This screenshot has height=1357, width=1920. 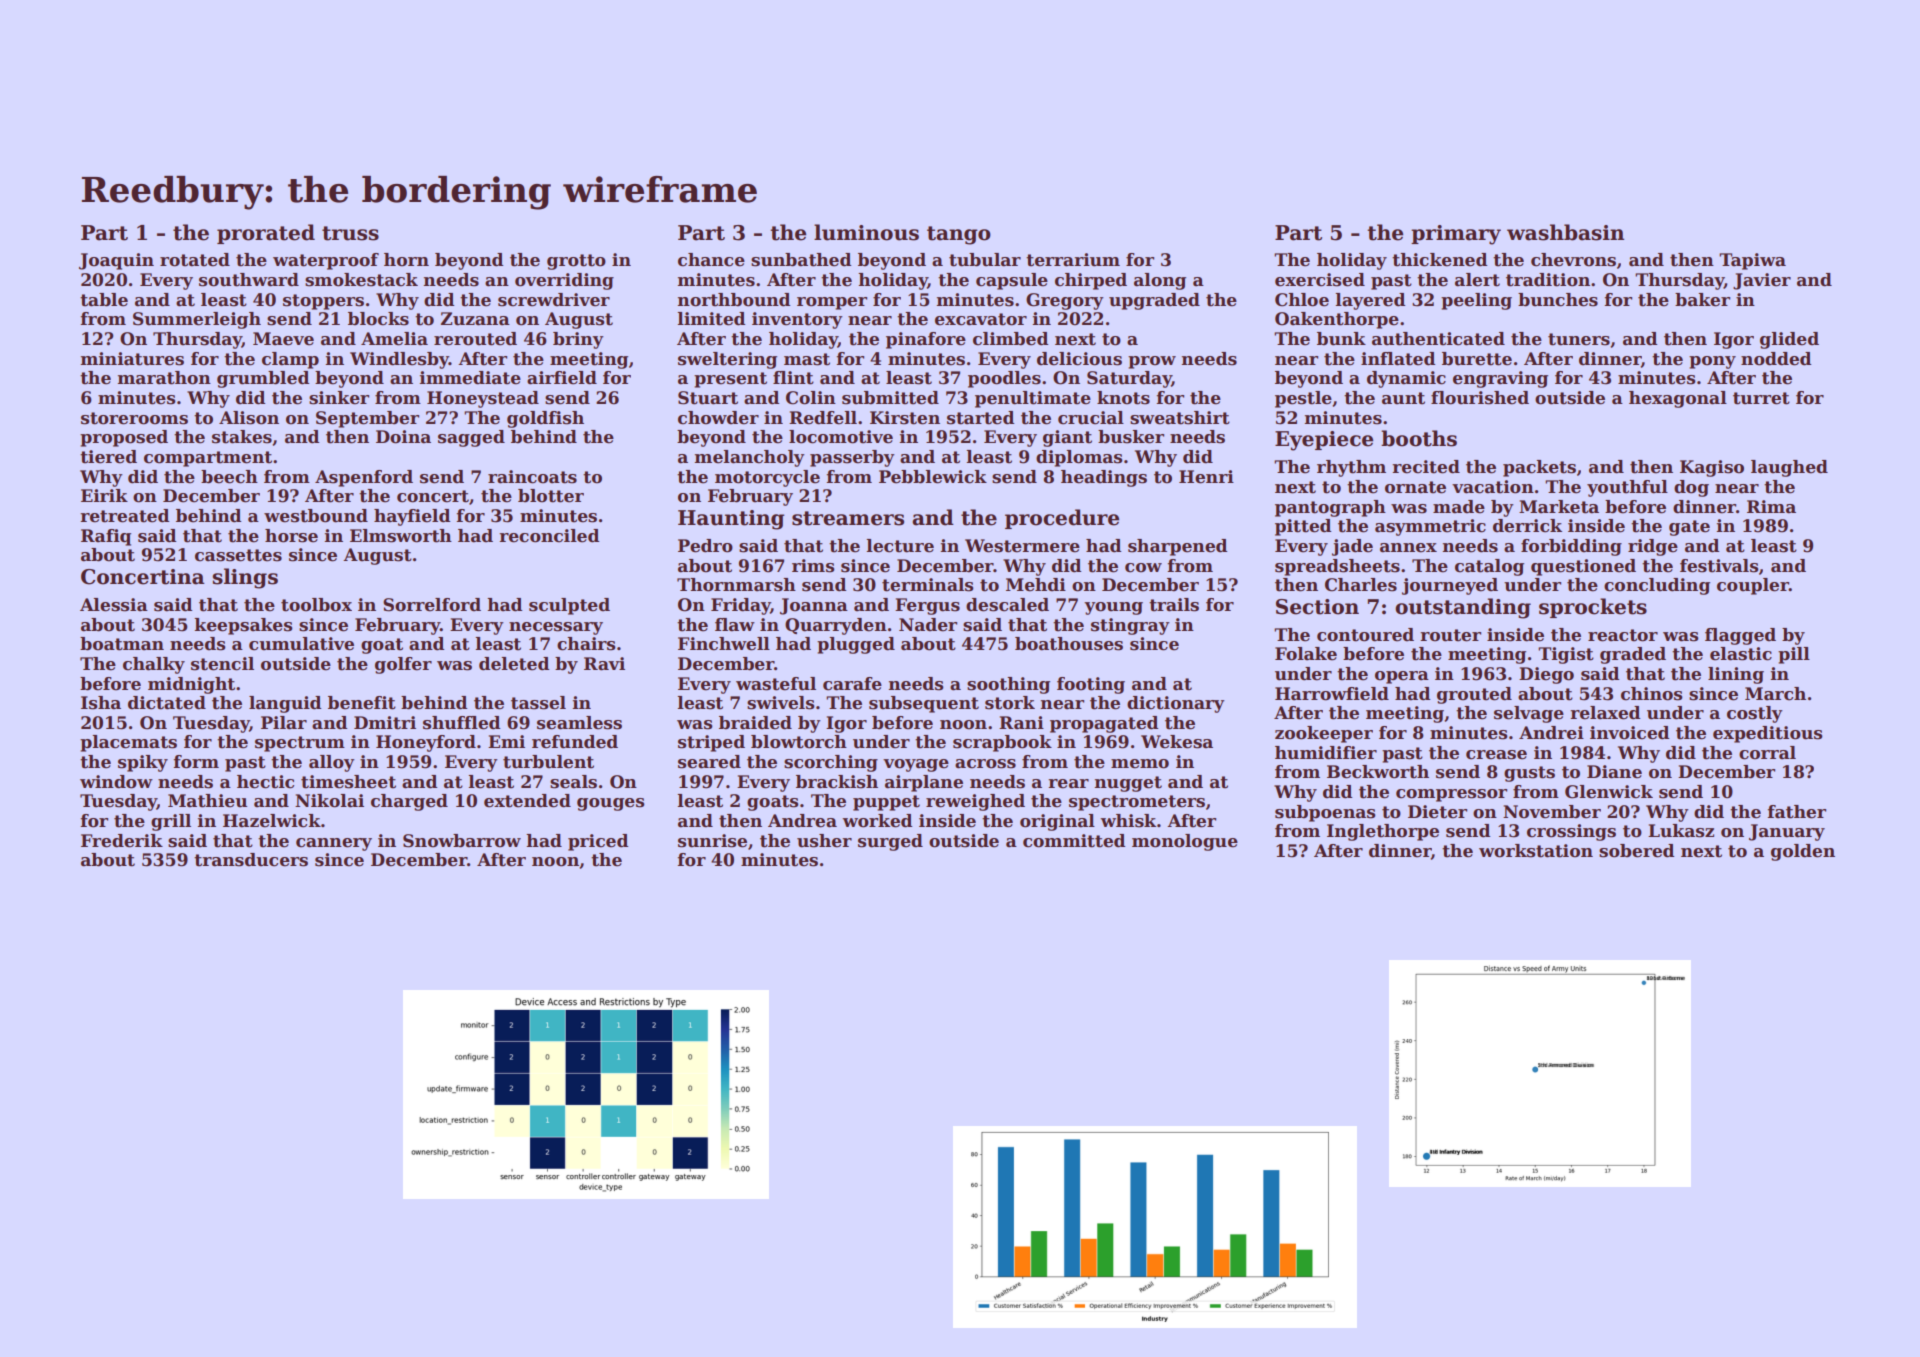 What do you see at coordinates (1546, 675) in the screenshot?
I see `Diego` at bounding box center [1546, 675].
